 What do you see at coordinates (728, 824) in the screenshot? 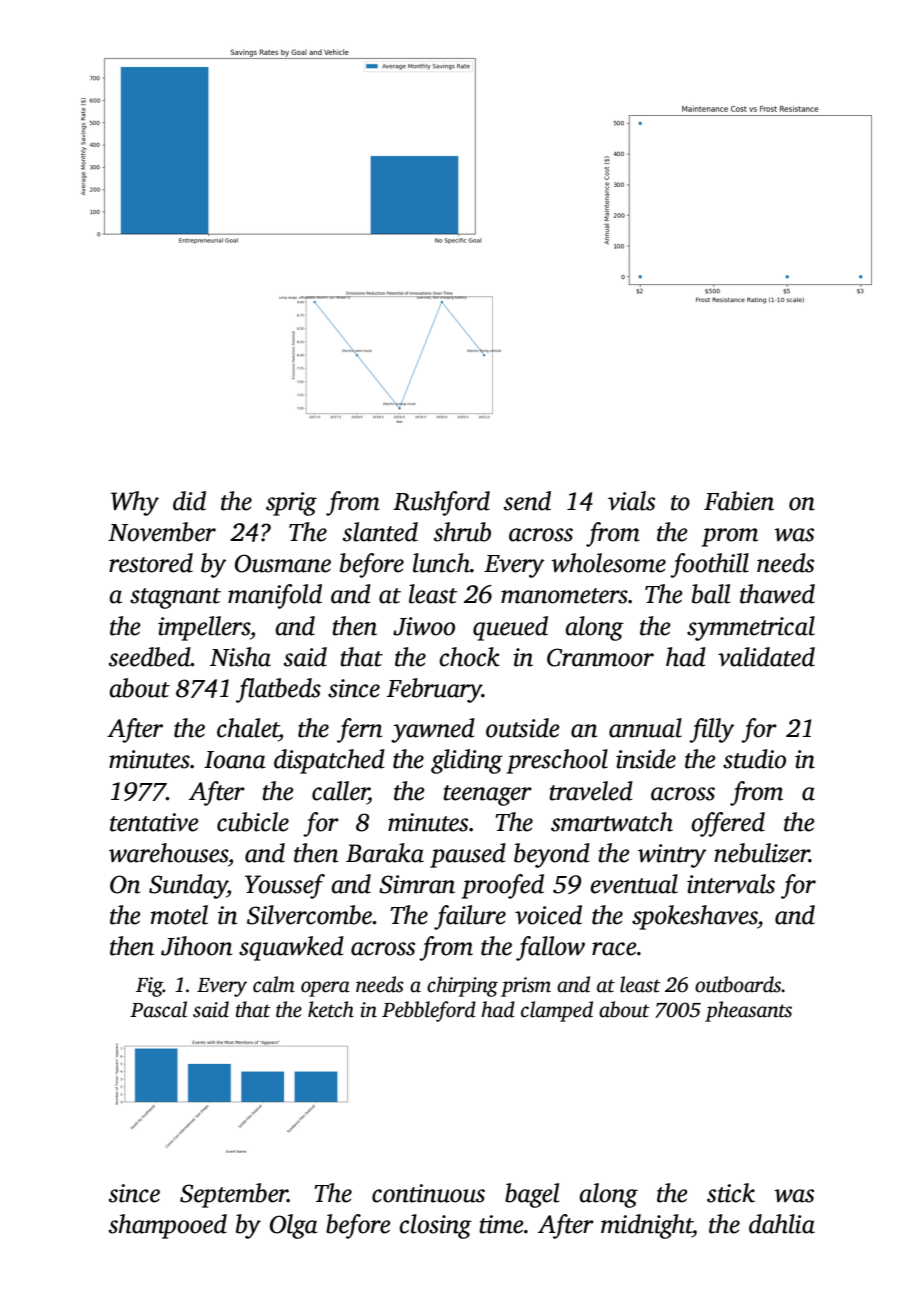
I see `offered` at bounding box center [728, 824].
